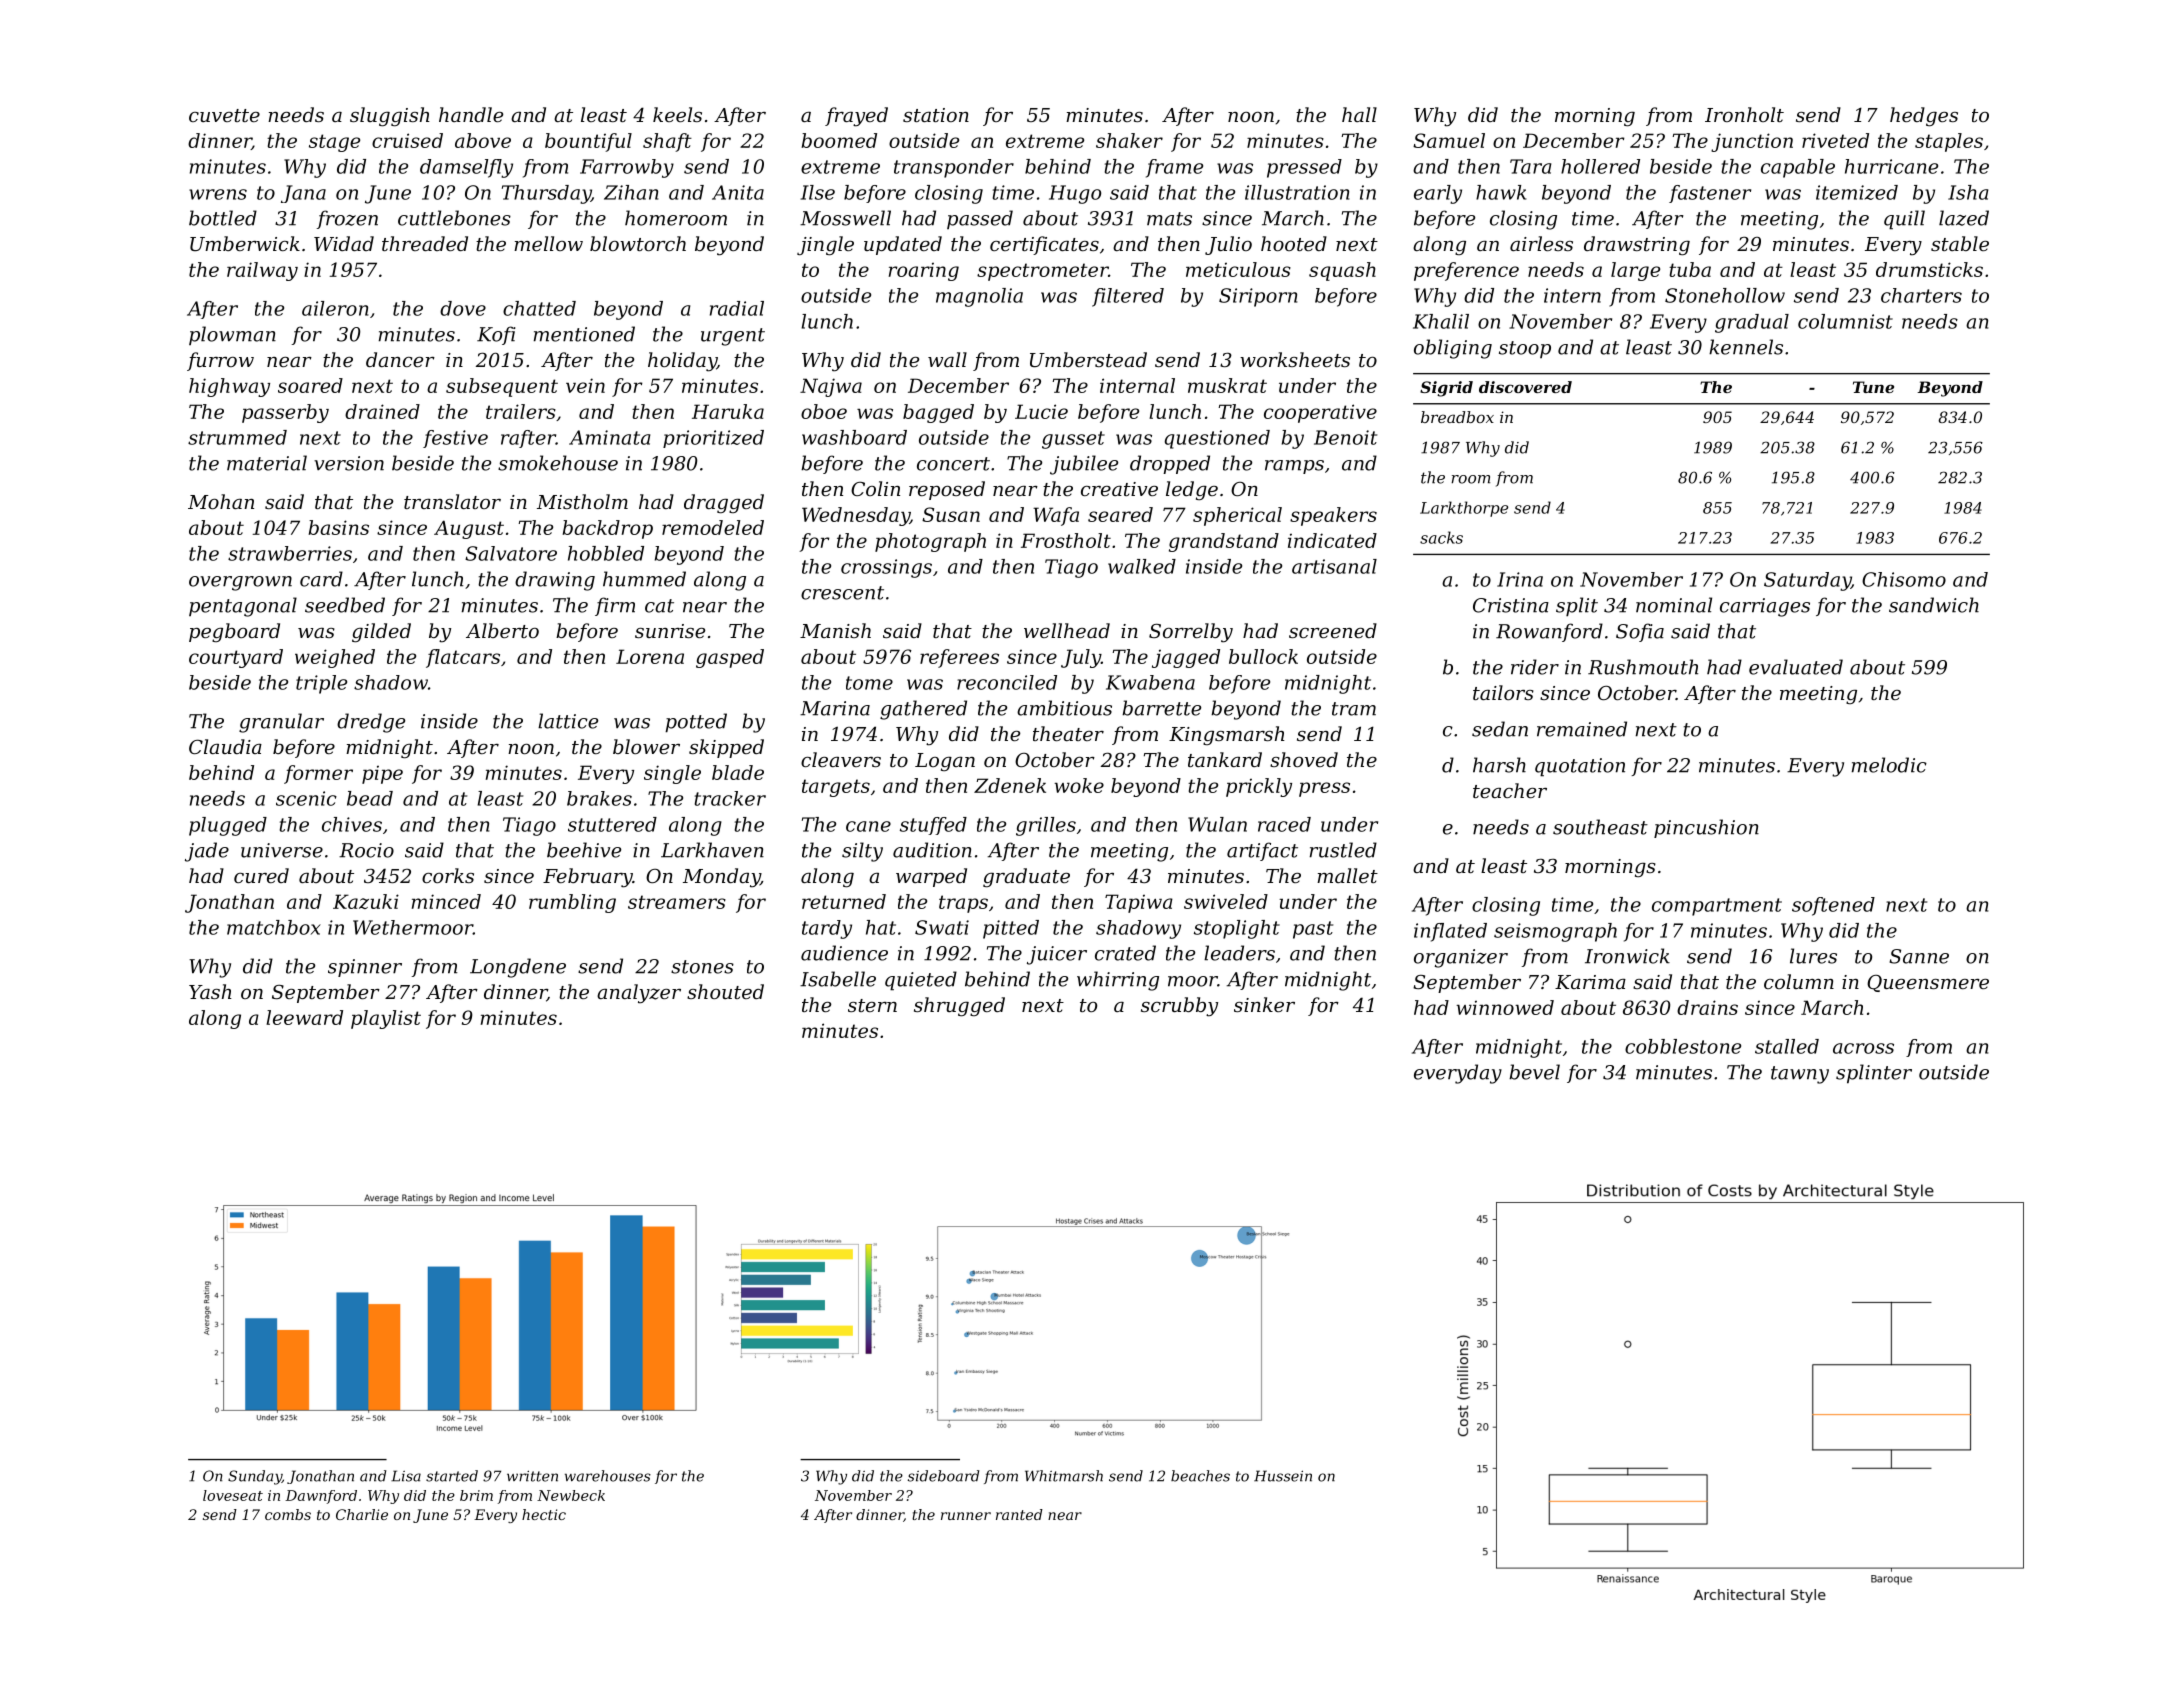 Image resolution: width=2178 pixels, height=1683 pixels. I want to click on brakes, so click(599, 798).
